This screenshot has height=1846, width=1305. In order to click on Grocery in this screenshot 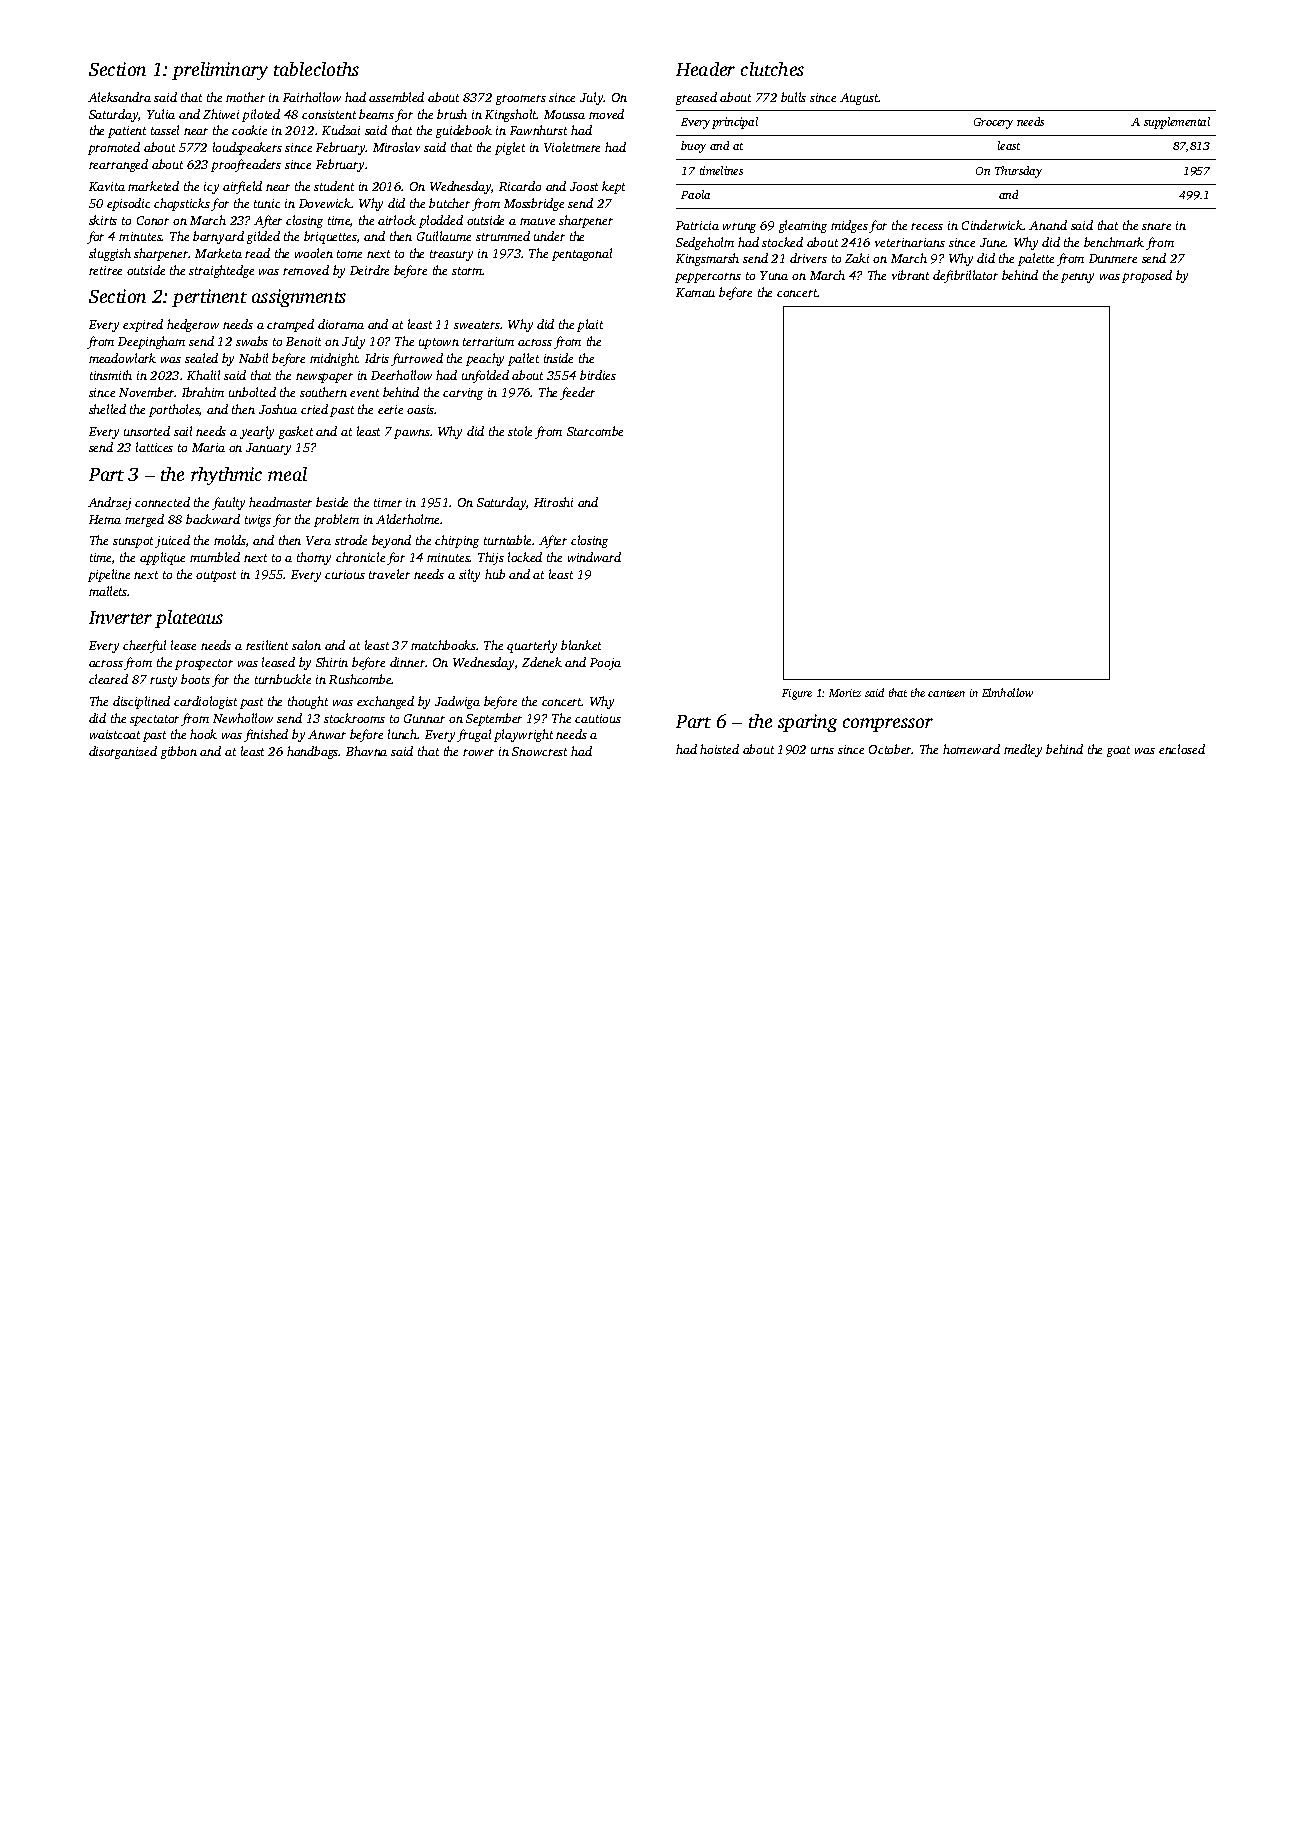, I will do `click(993, 123)`.
